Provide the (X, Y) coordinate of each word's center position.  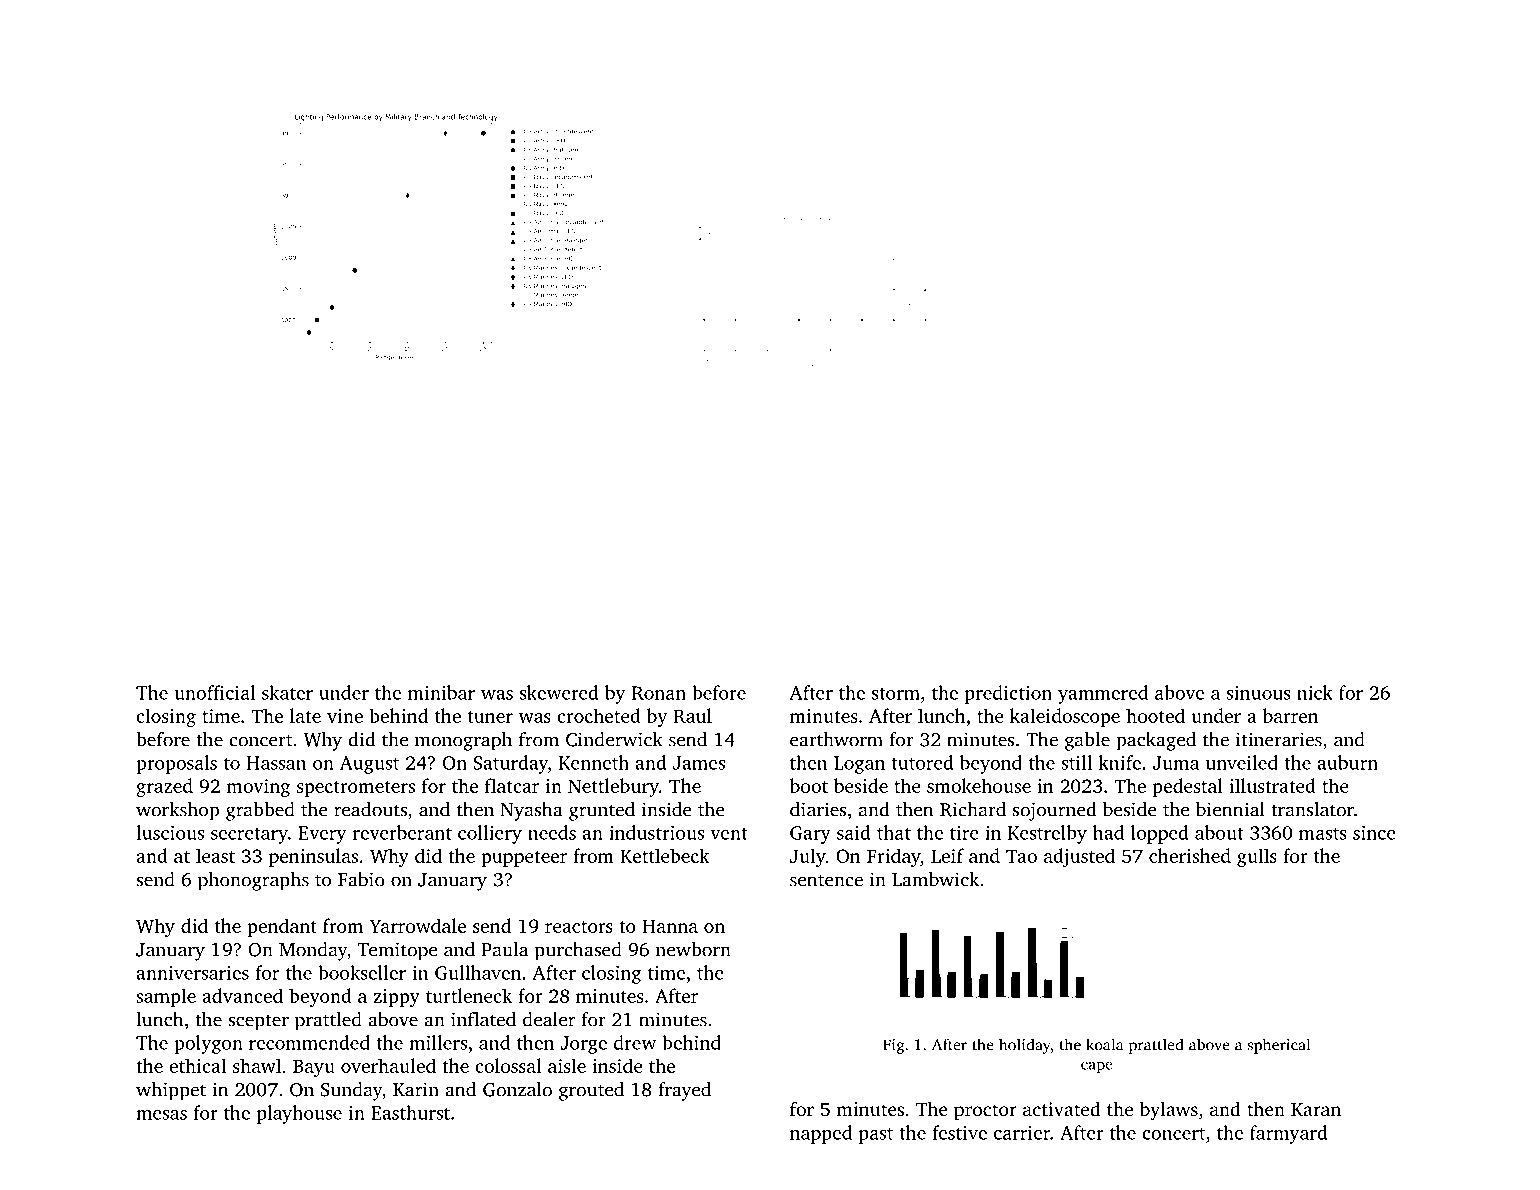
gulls (1257, 857)
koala (1104, 1044)
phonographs (253, 881)
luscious (170, 832)
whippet (171, 1091)
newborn (693, 949)
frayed (685, 1091)
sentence (826, 880)
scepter (258, 1022)
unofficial (214, 692)
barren (1291, 715)
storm (896, 694)
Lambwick (935, 879)
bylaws (1169, 1111)
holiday (1025, 1046)
